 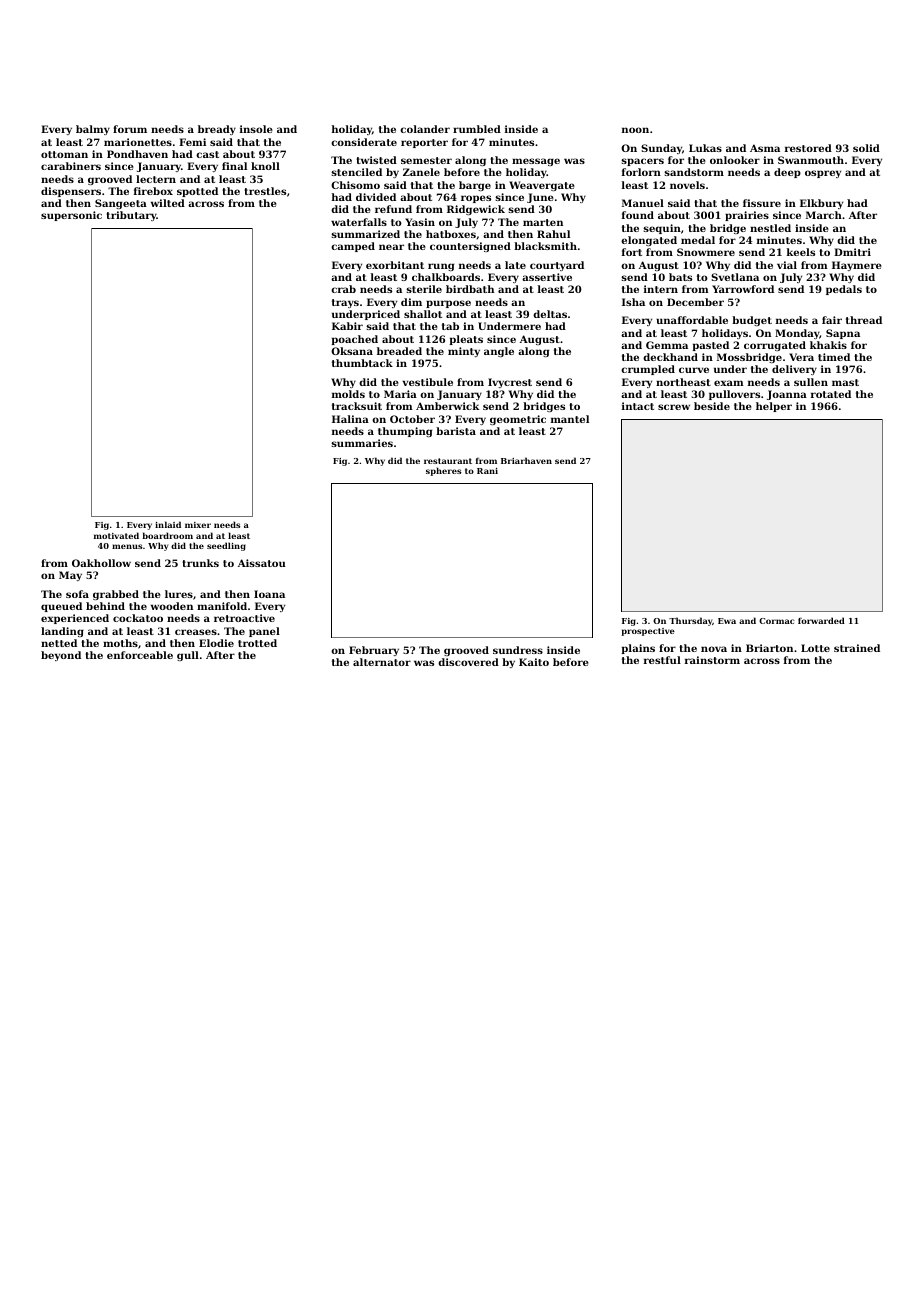 What do you see at coordinates (71, 192) in the page?
I see `dispensers` at bounding box center [71, 192].
